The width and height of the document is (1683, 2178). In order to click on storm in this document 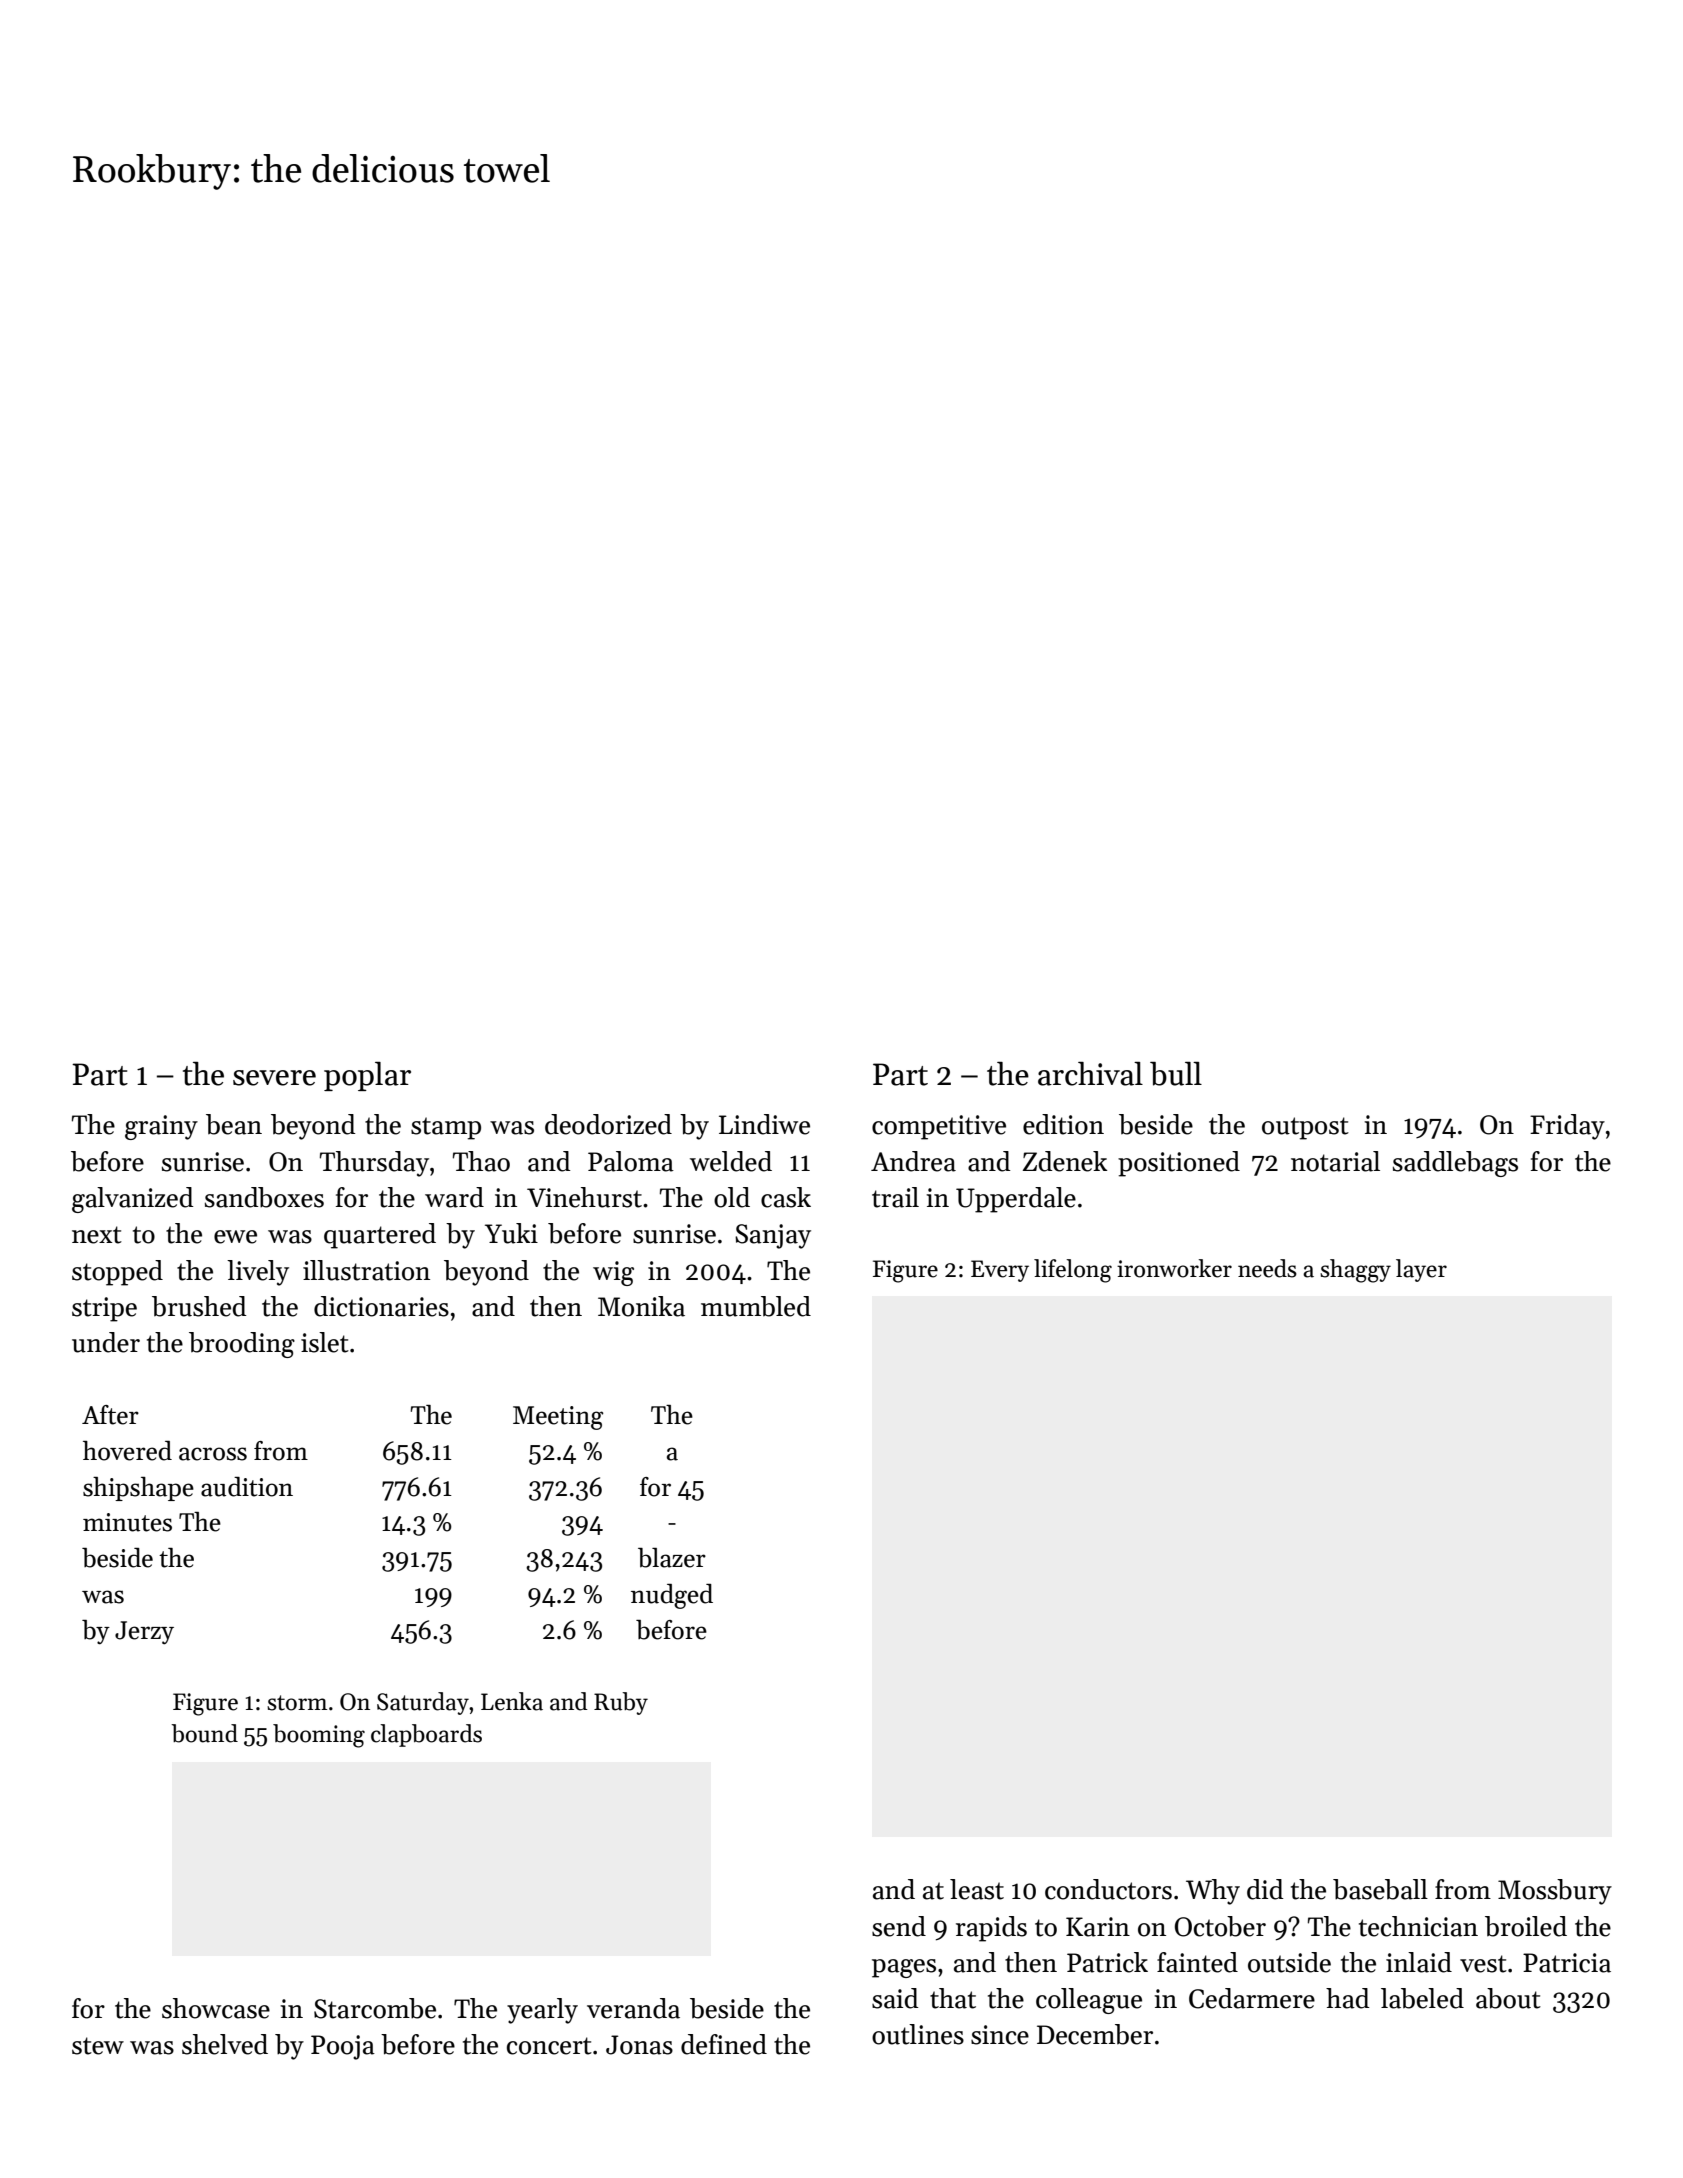, I will do `click(297, 1703)`.
